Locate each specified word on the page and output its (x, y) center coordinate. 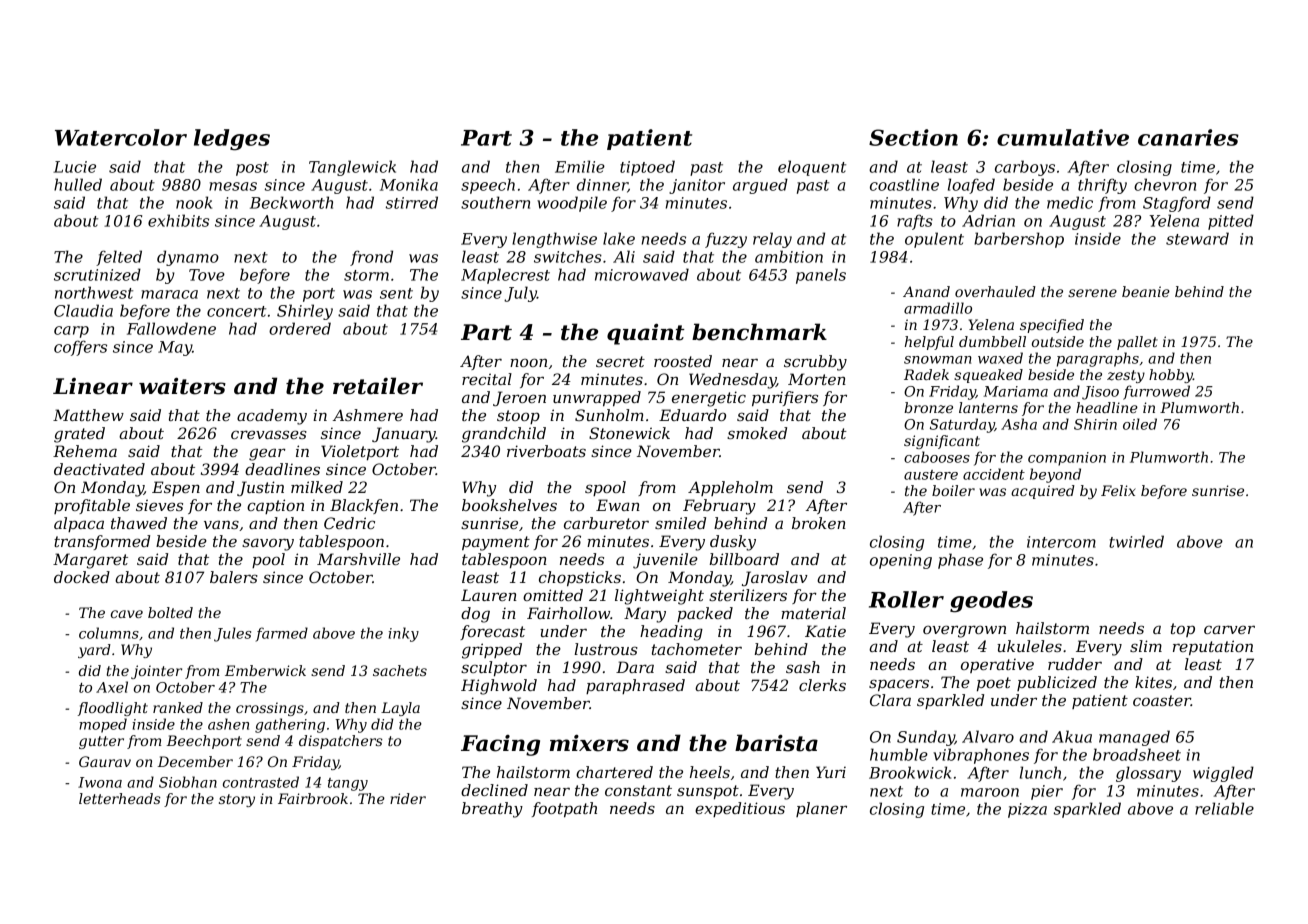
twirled (1136, 541)
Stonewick (629, 433)
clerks (822, 685)
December (195, 761)
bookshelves (509, 505)
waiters (182, 386)
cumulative (1063, 137)
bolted (170, 612)
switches (568, 256)
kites (1153, 682)
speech (488, 186)
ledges (232, 140)
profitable (92, 506)
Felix (1118, 490)
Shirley (305, 312)
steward (1197, 238)
